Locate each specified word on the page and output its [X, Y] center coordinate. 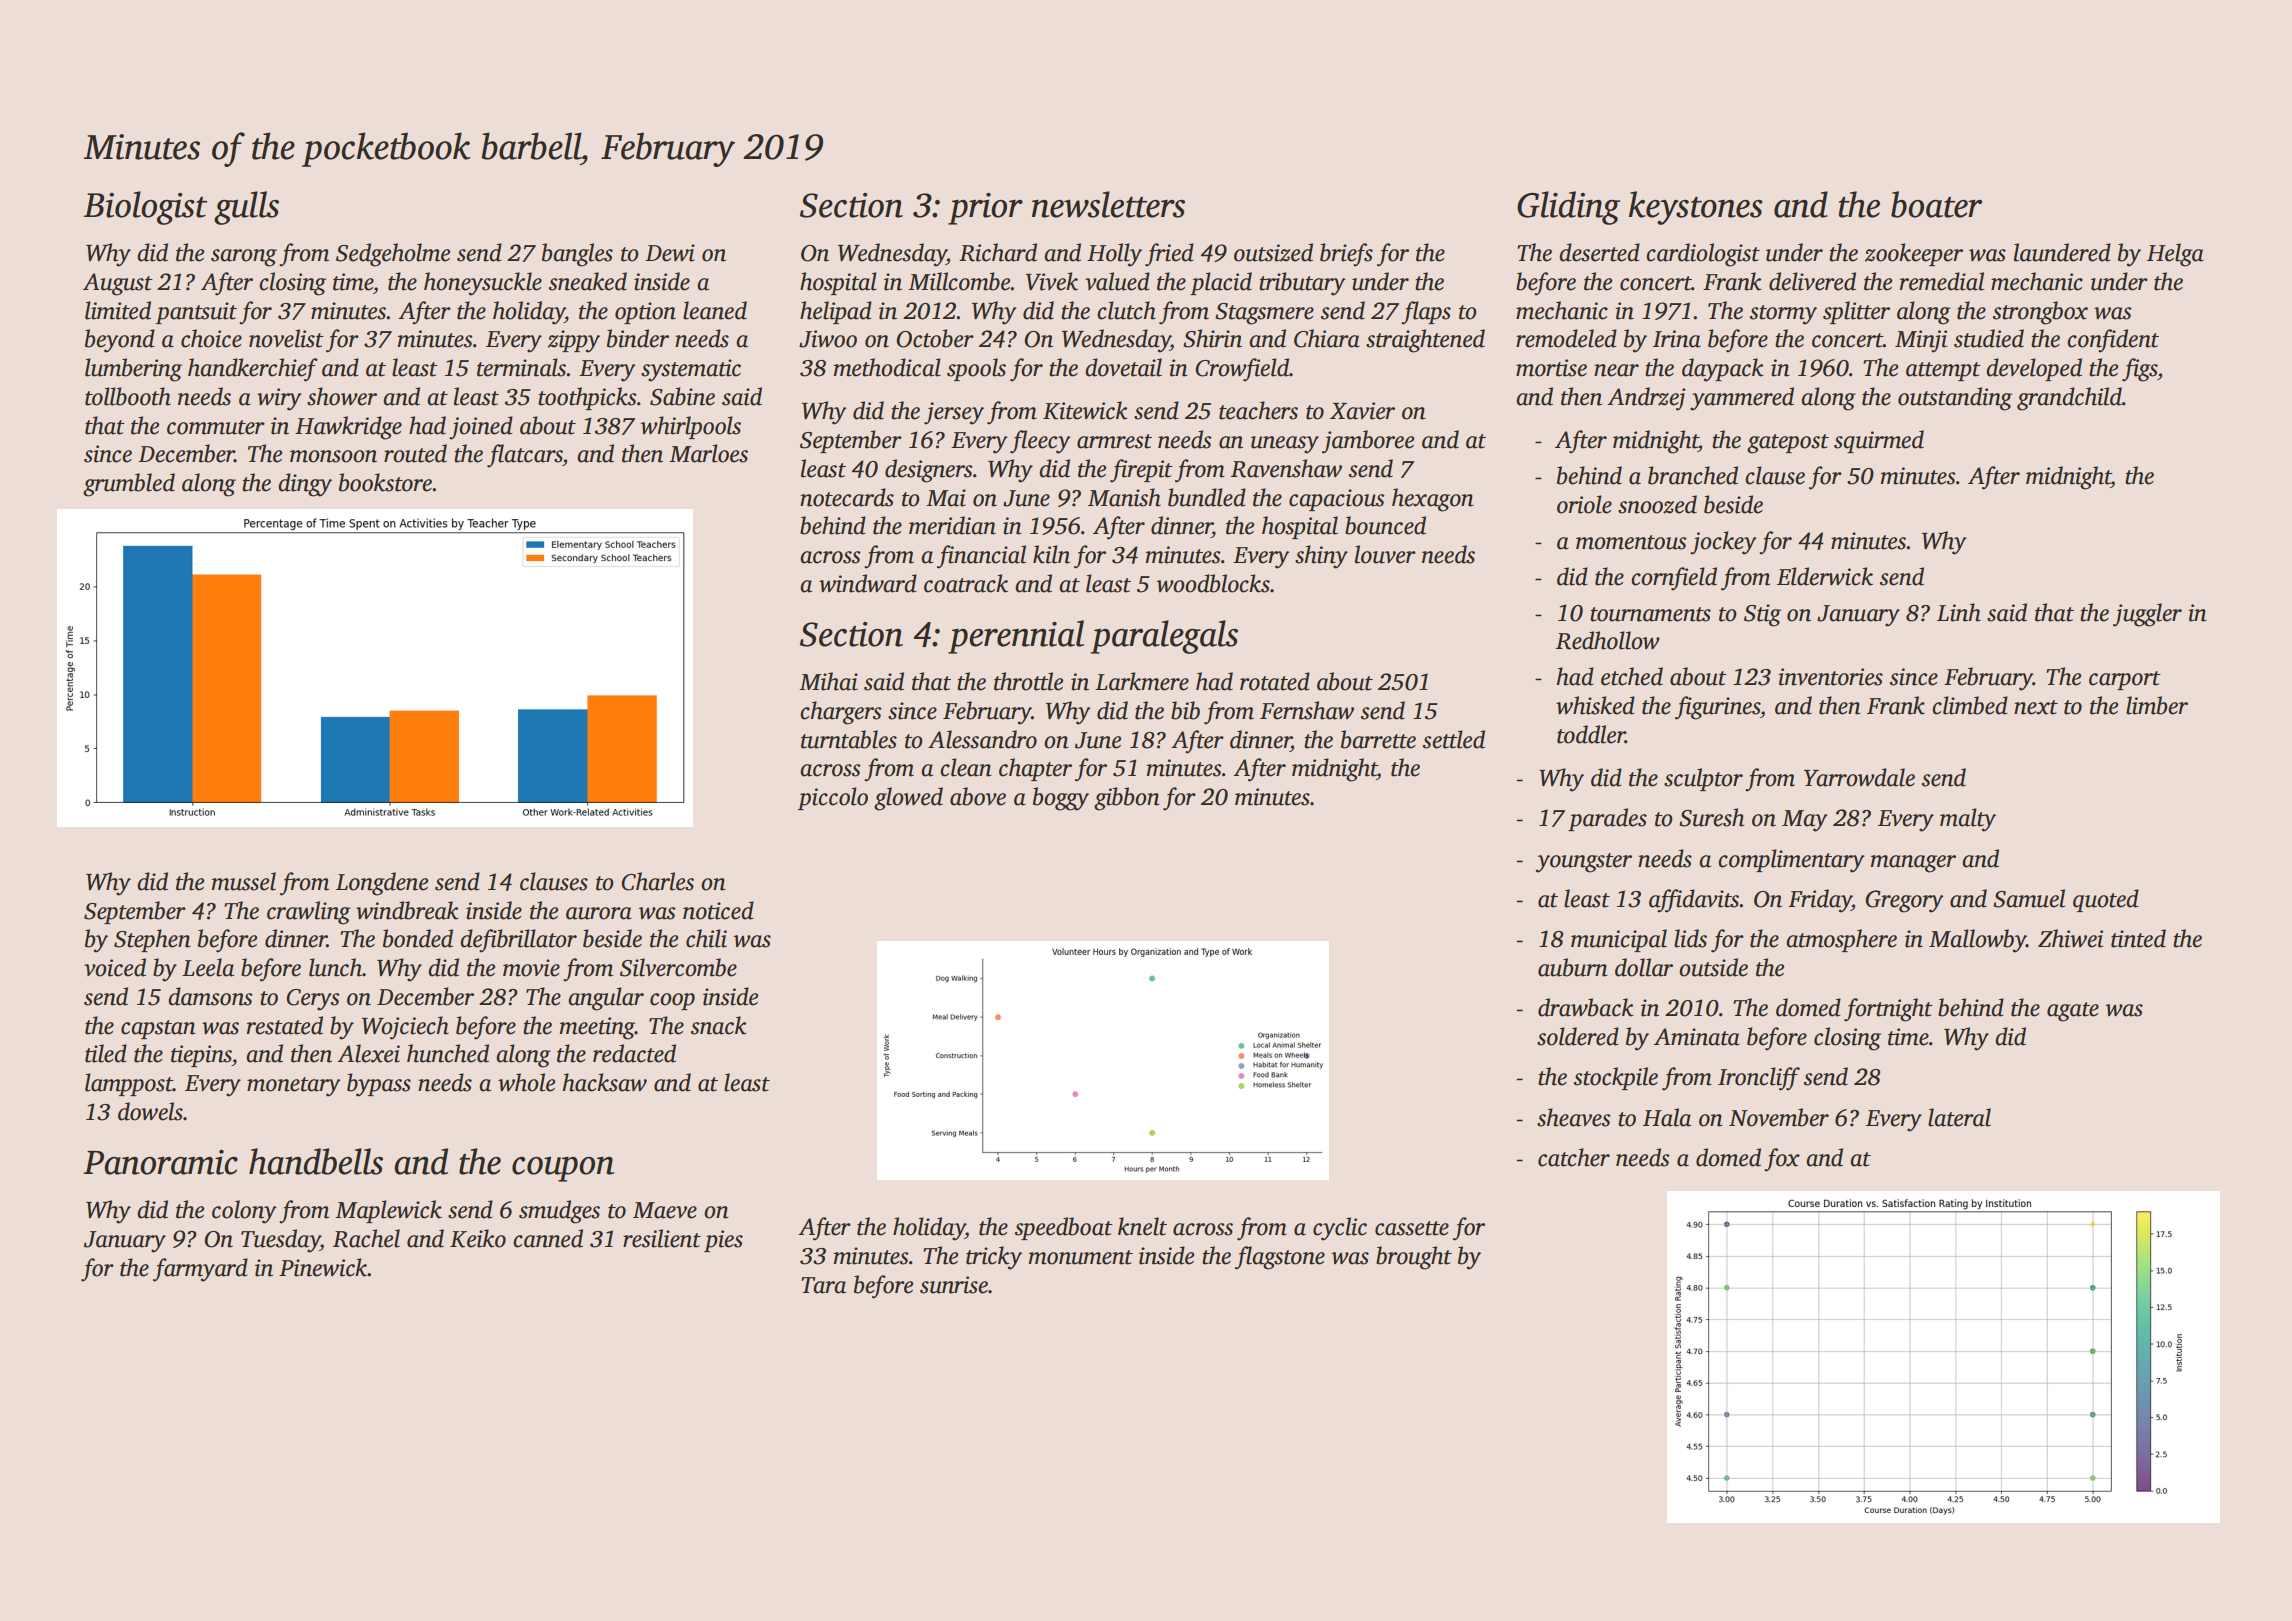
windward [868, 583]
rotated [1275, 681]
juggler [2147, 615]
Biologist [145, 208]
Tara [823, 1285]
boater [1936, 204]
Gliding [1568, 208]
